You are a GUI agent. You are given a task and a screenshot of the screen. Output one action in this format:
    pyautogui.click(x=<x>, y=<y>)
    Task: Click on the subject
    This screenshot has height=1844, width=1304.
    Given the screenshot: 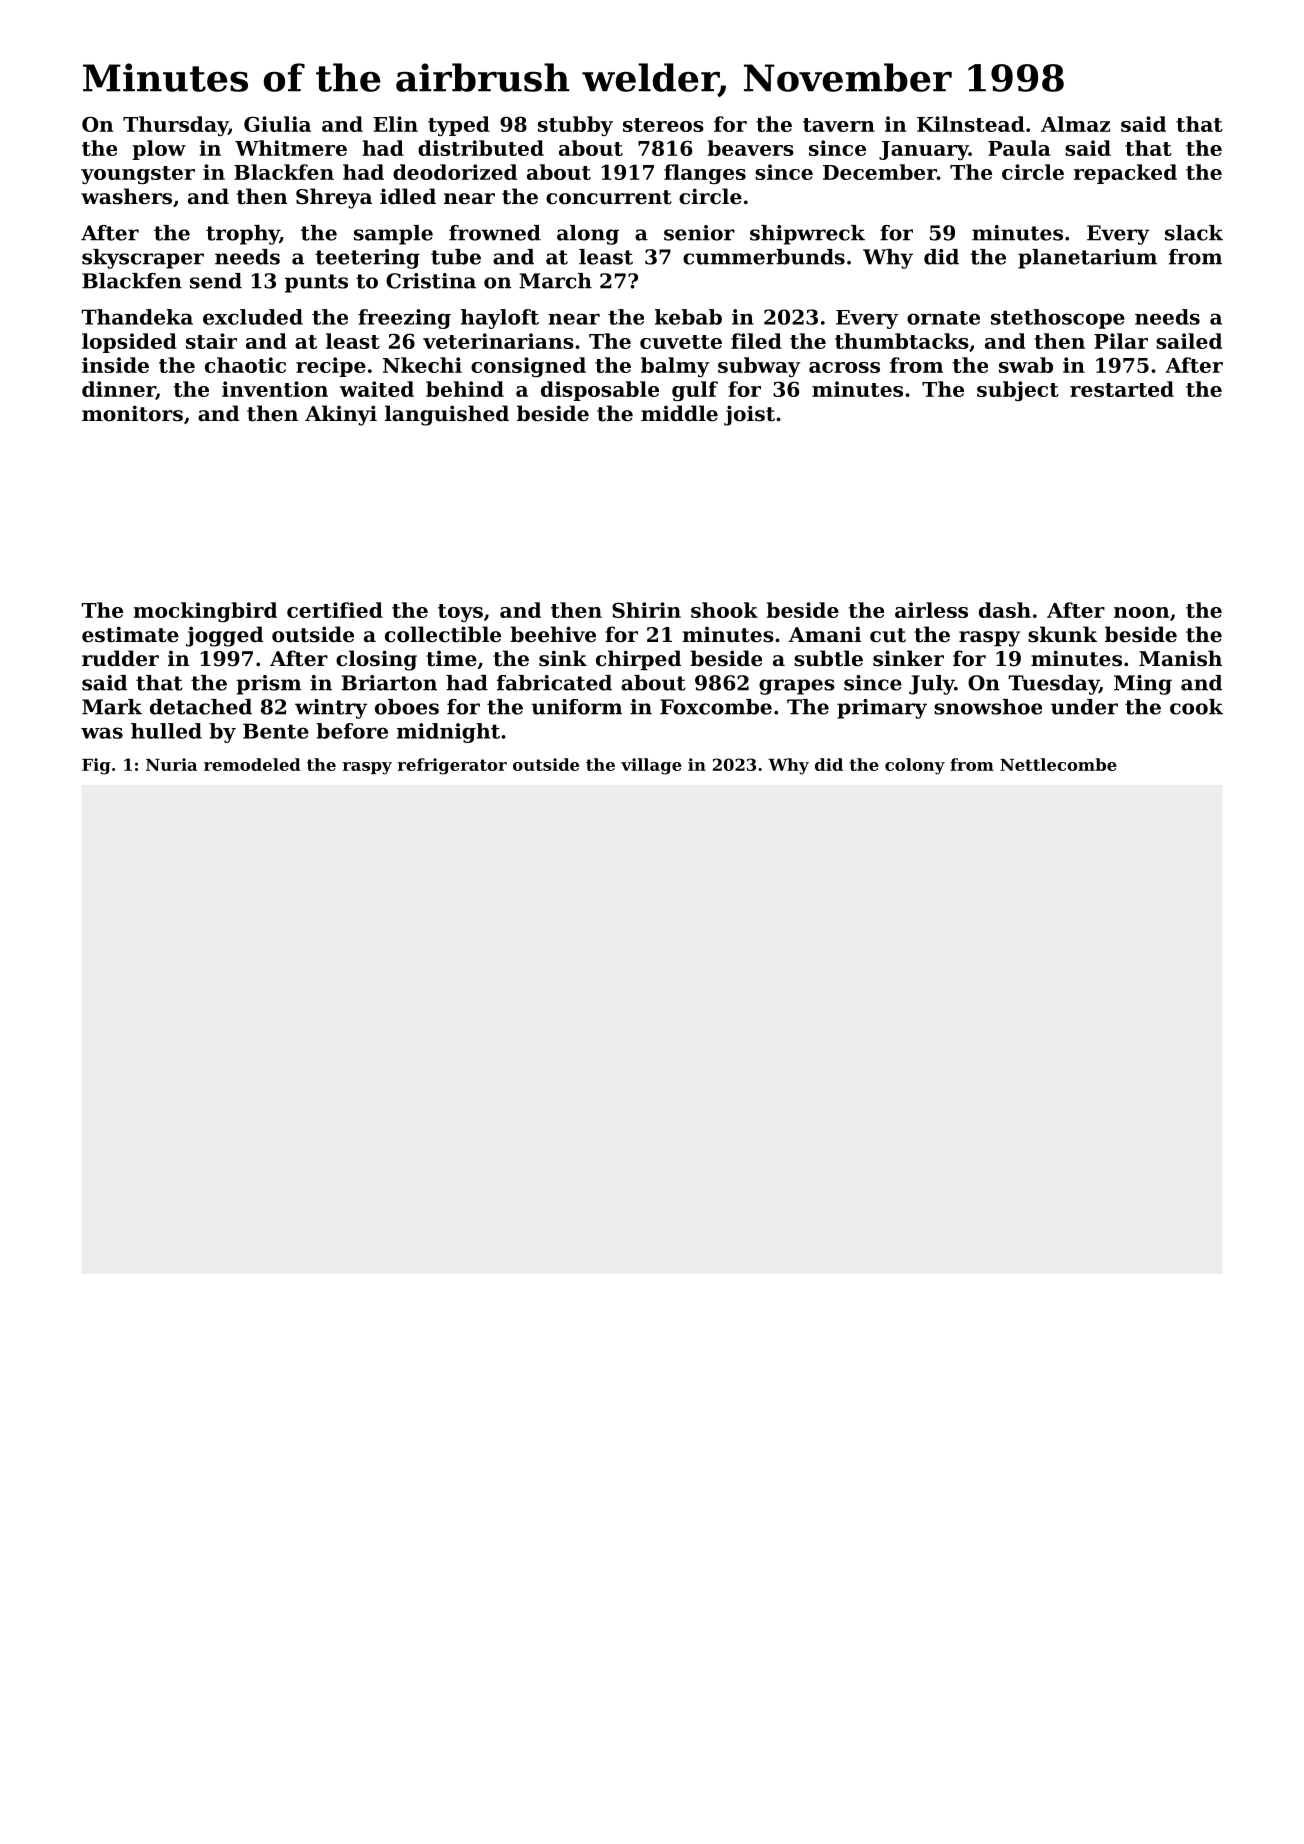 What is the action you would take?
    pyautogui.click(x=1018, y=391)
